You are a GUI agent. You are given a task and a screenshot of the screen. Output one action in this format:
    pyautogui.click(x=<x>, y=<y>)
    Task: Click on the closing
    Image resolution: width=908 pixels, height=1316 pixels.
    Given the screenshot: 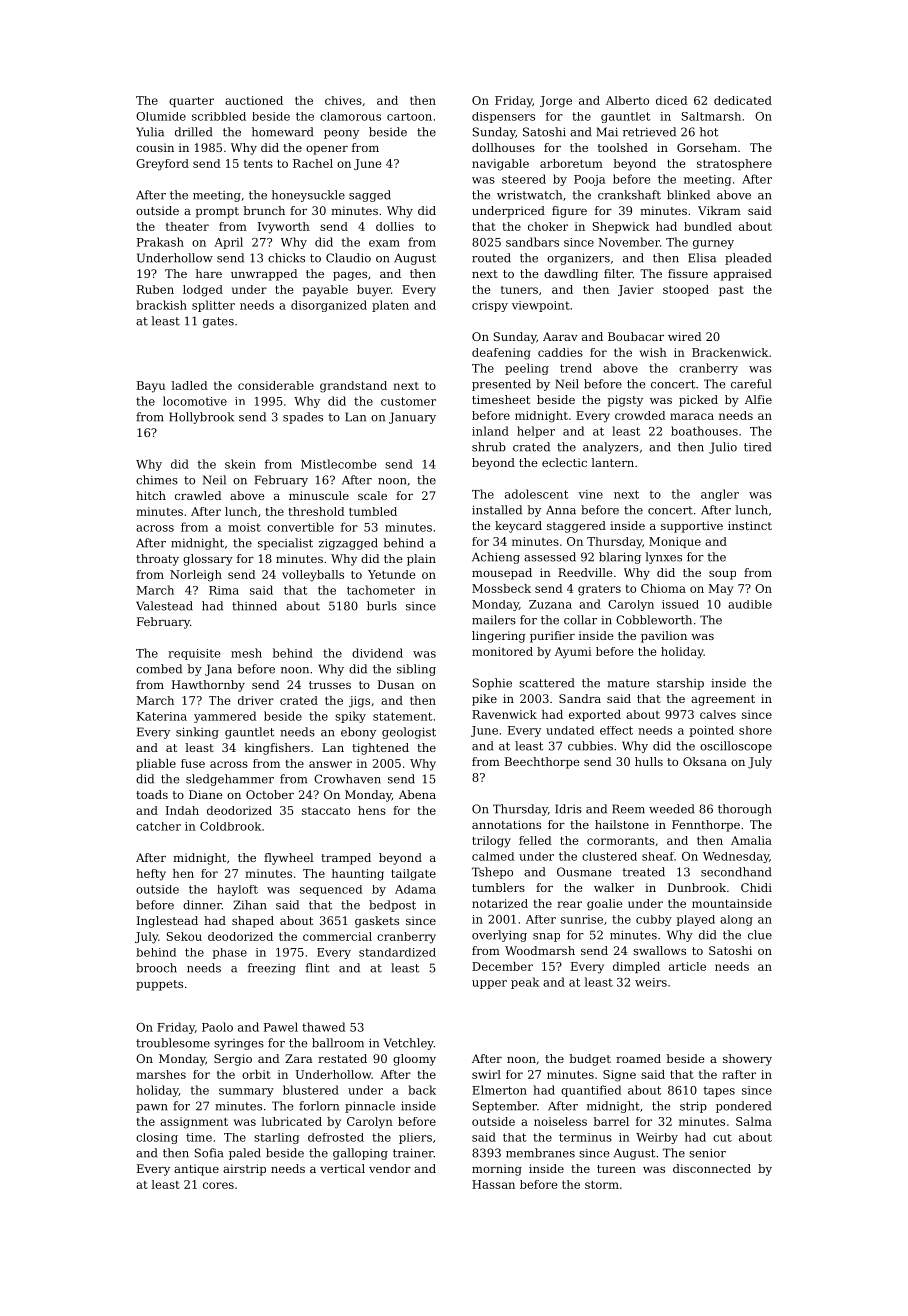 What is the action you would take?
    pyautogui.click(x=157, y=1138)
